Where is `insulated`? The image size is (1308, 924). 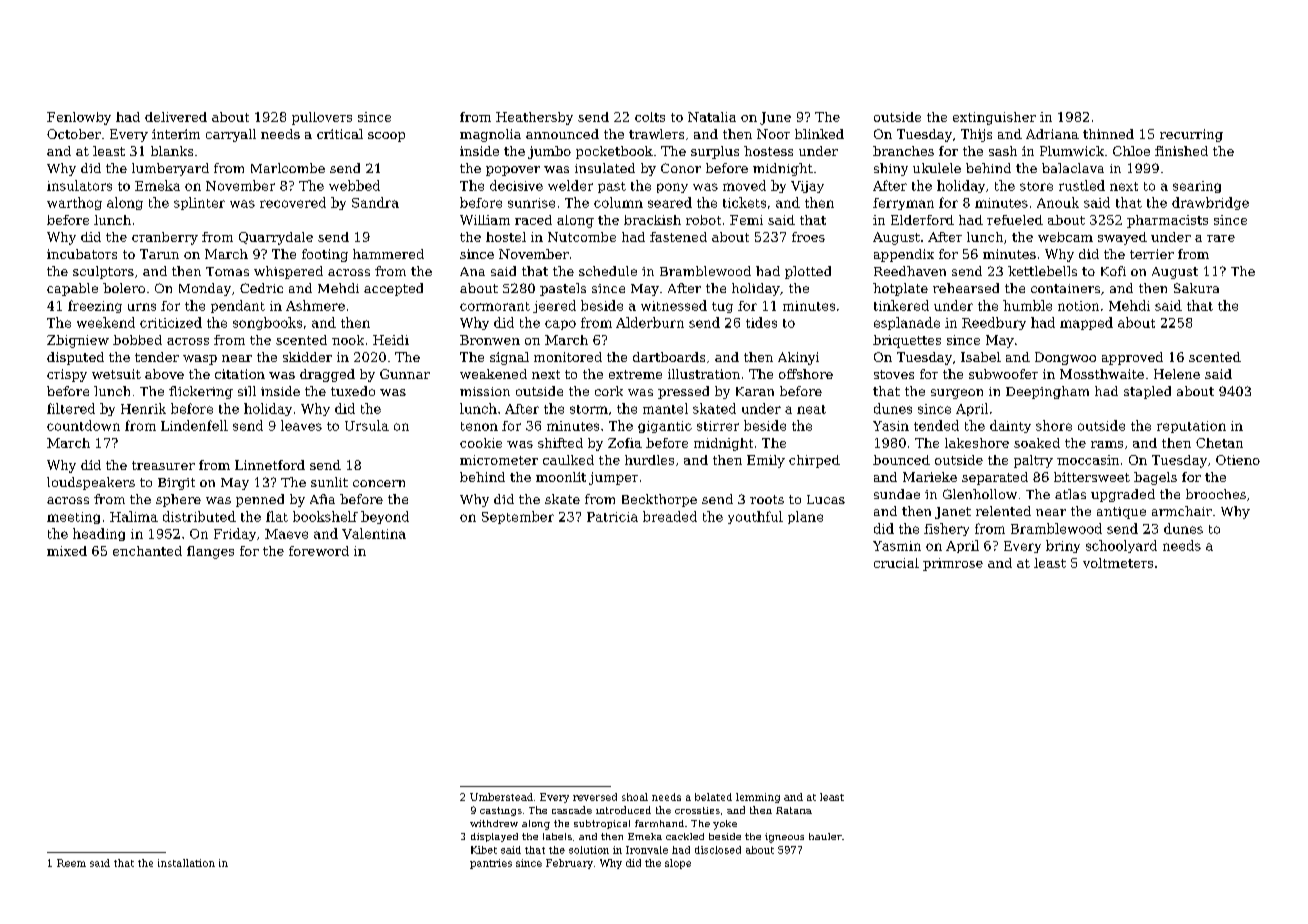
insulated is located at coordinates (605, 168).
